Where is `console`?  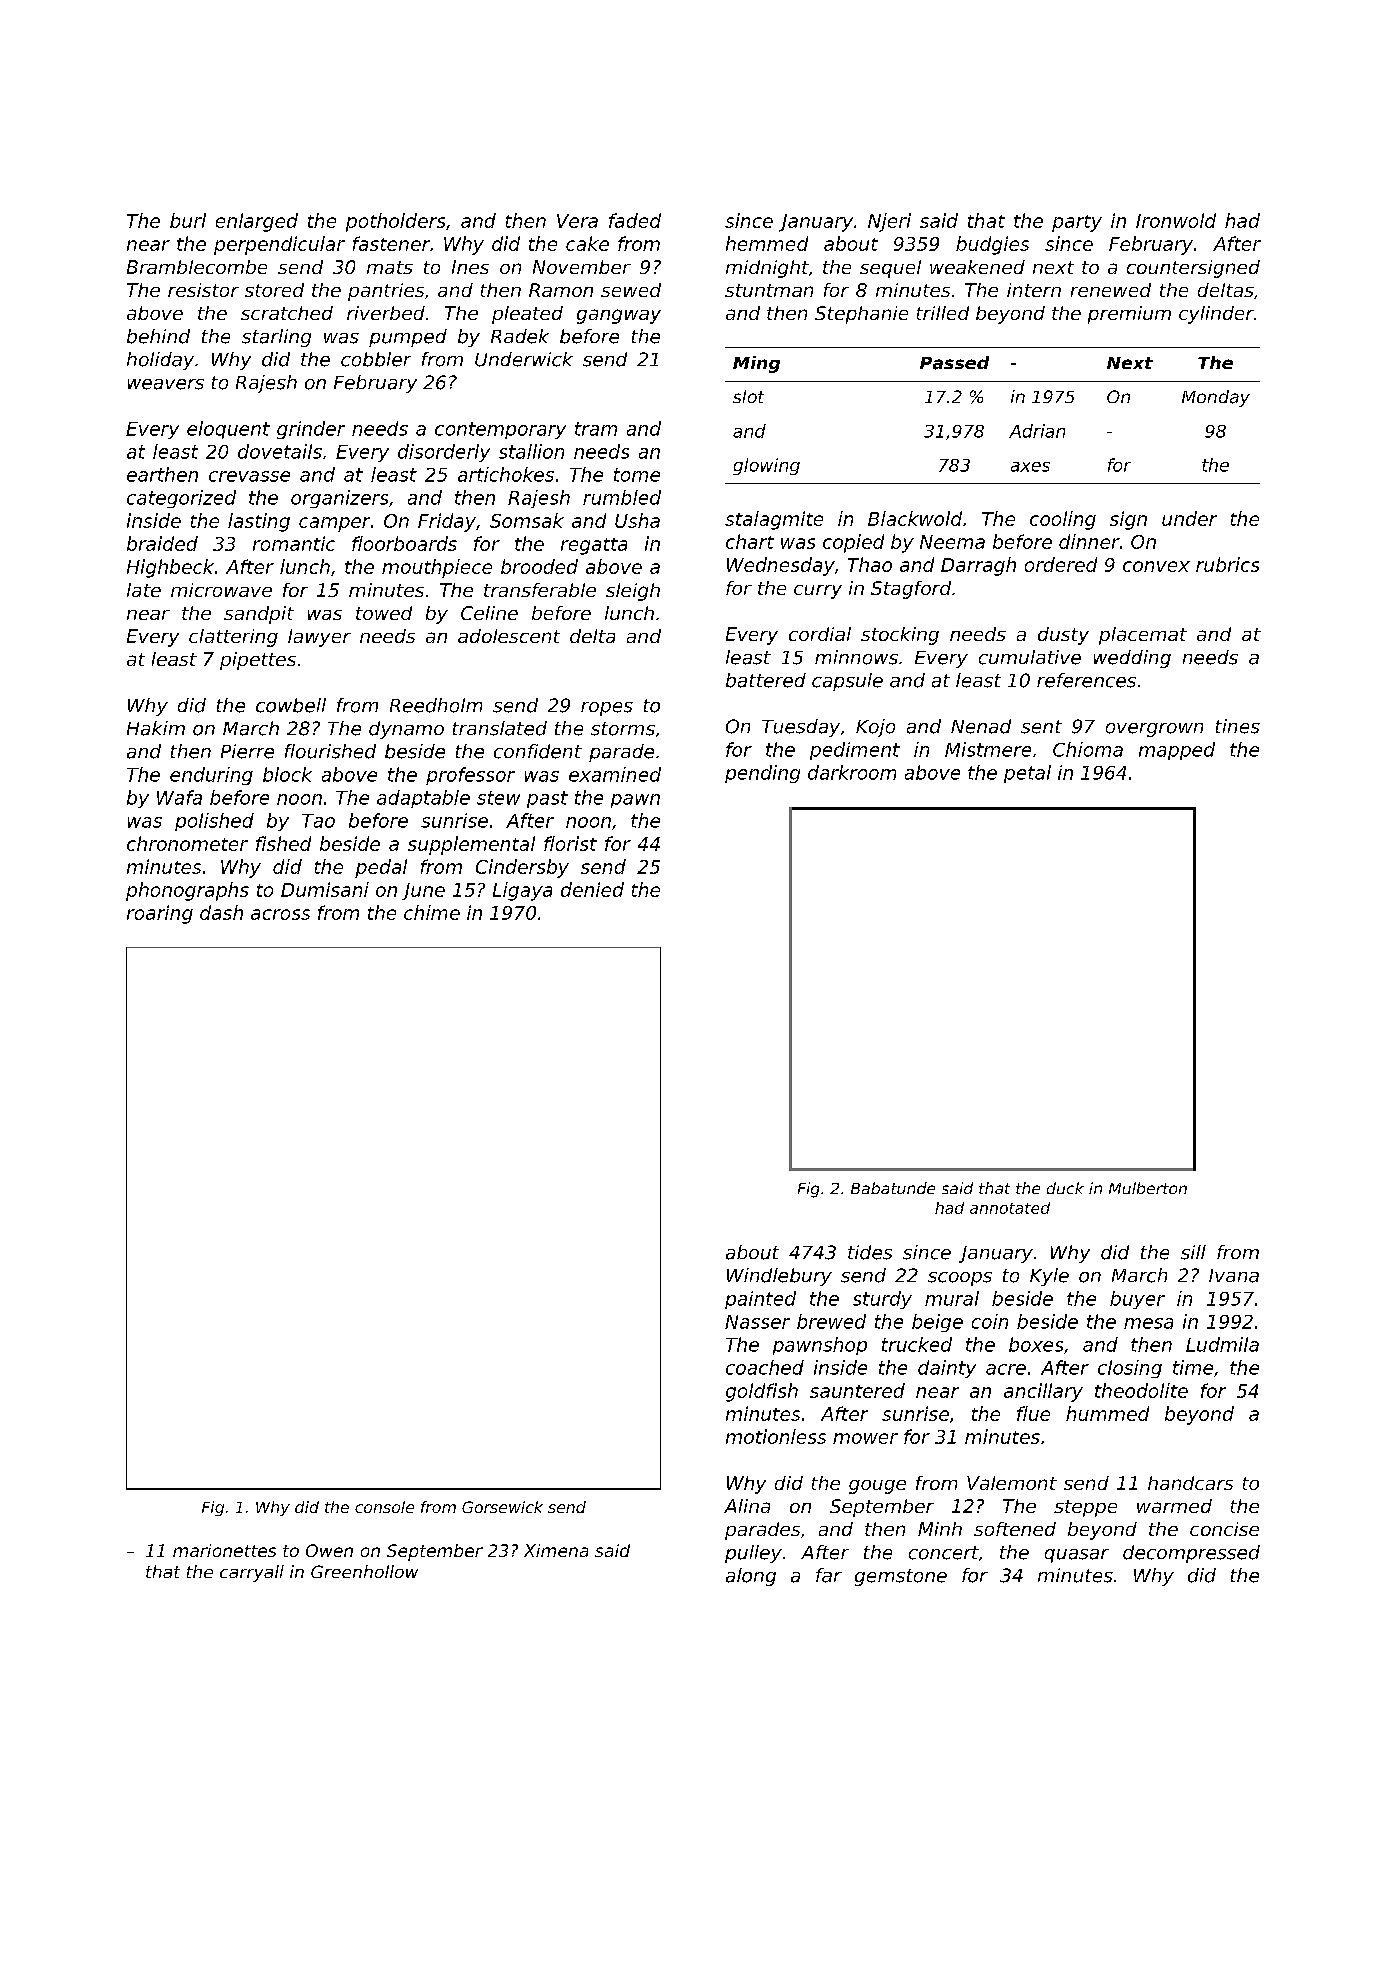
console is located at coordinates (384, 1507).
